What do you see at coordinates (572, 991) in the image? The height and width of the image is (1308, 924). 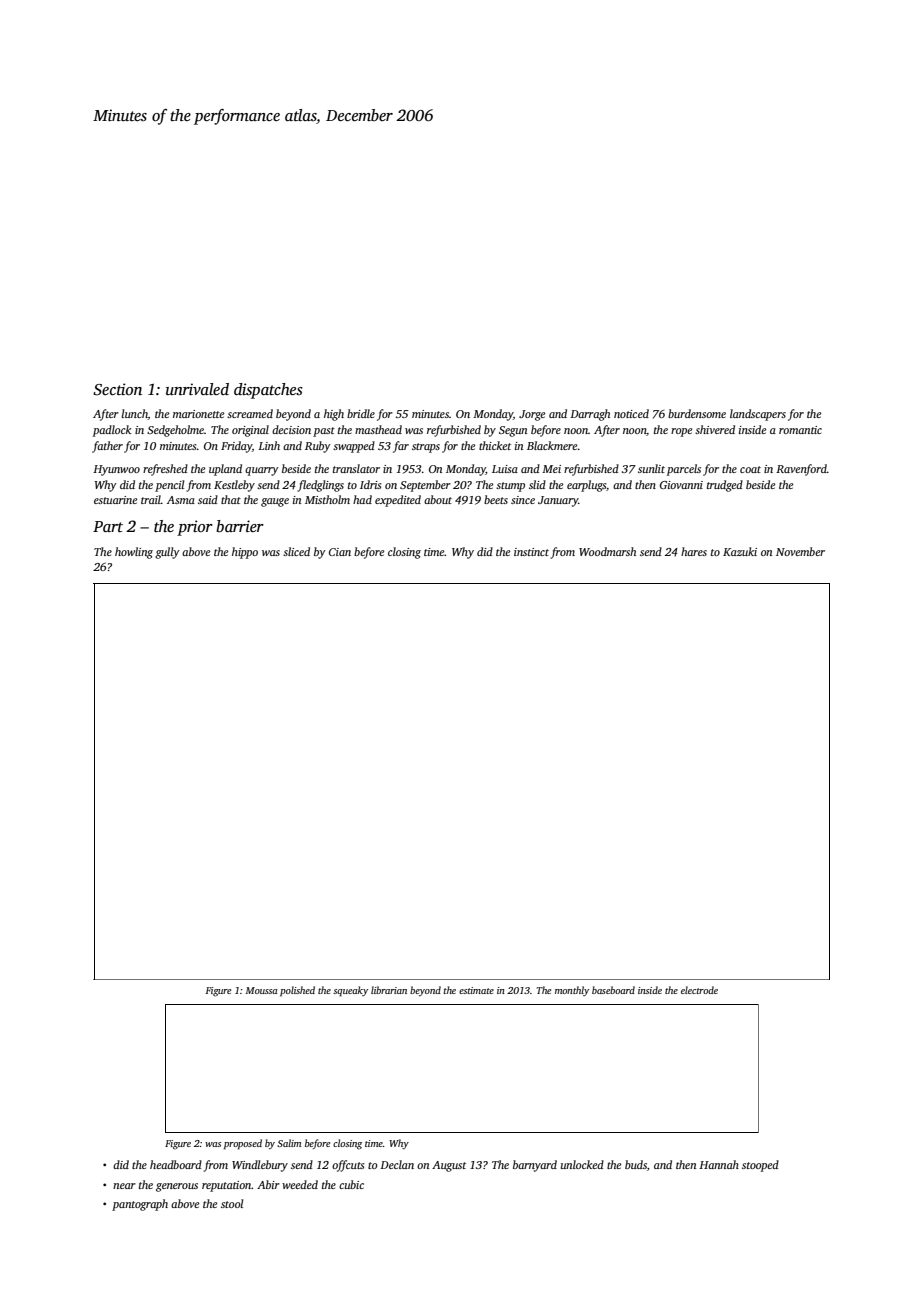 I see `monthly` at bounding box center [572, 991].
